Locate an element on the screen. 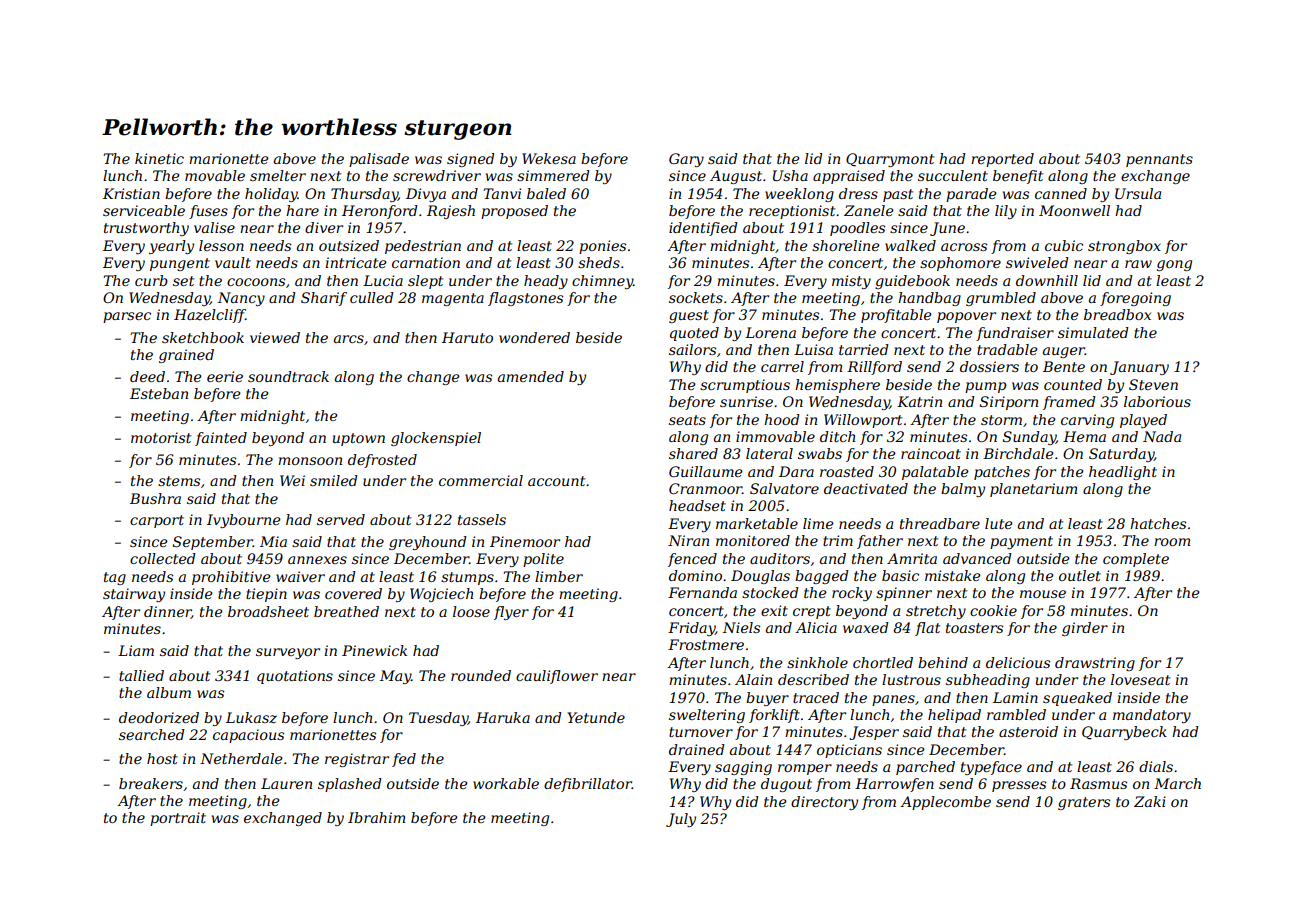 The height and width of the screenshot is (924, 1308). sockets is located at coordinates (696, 297).
